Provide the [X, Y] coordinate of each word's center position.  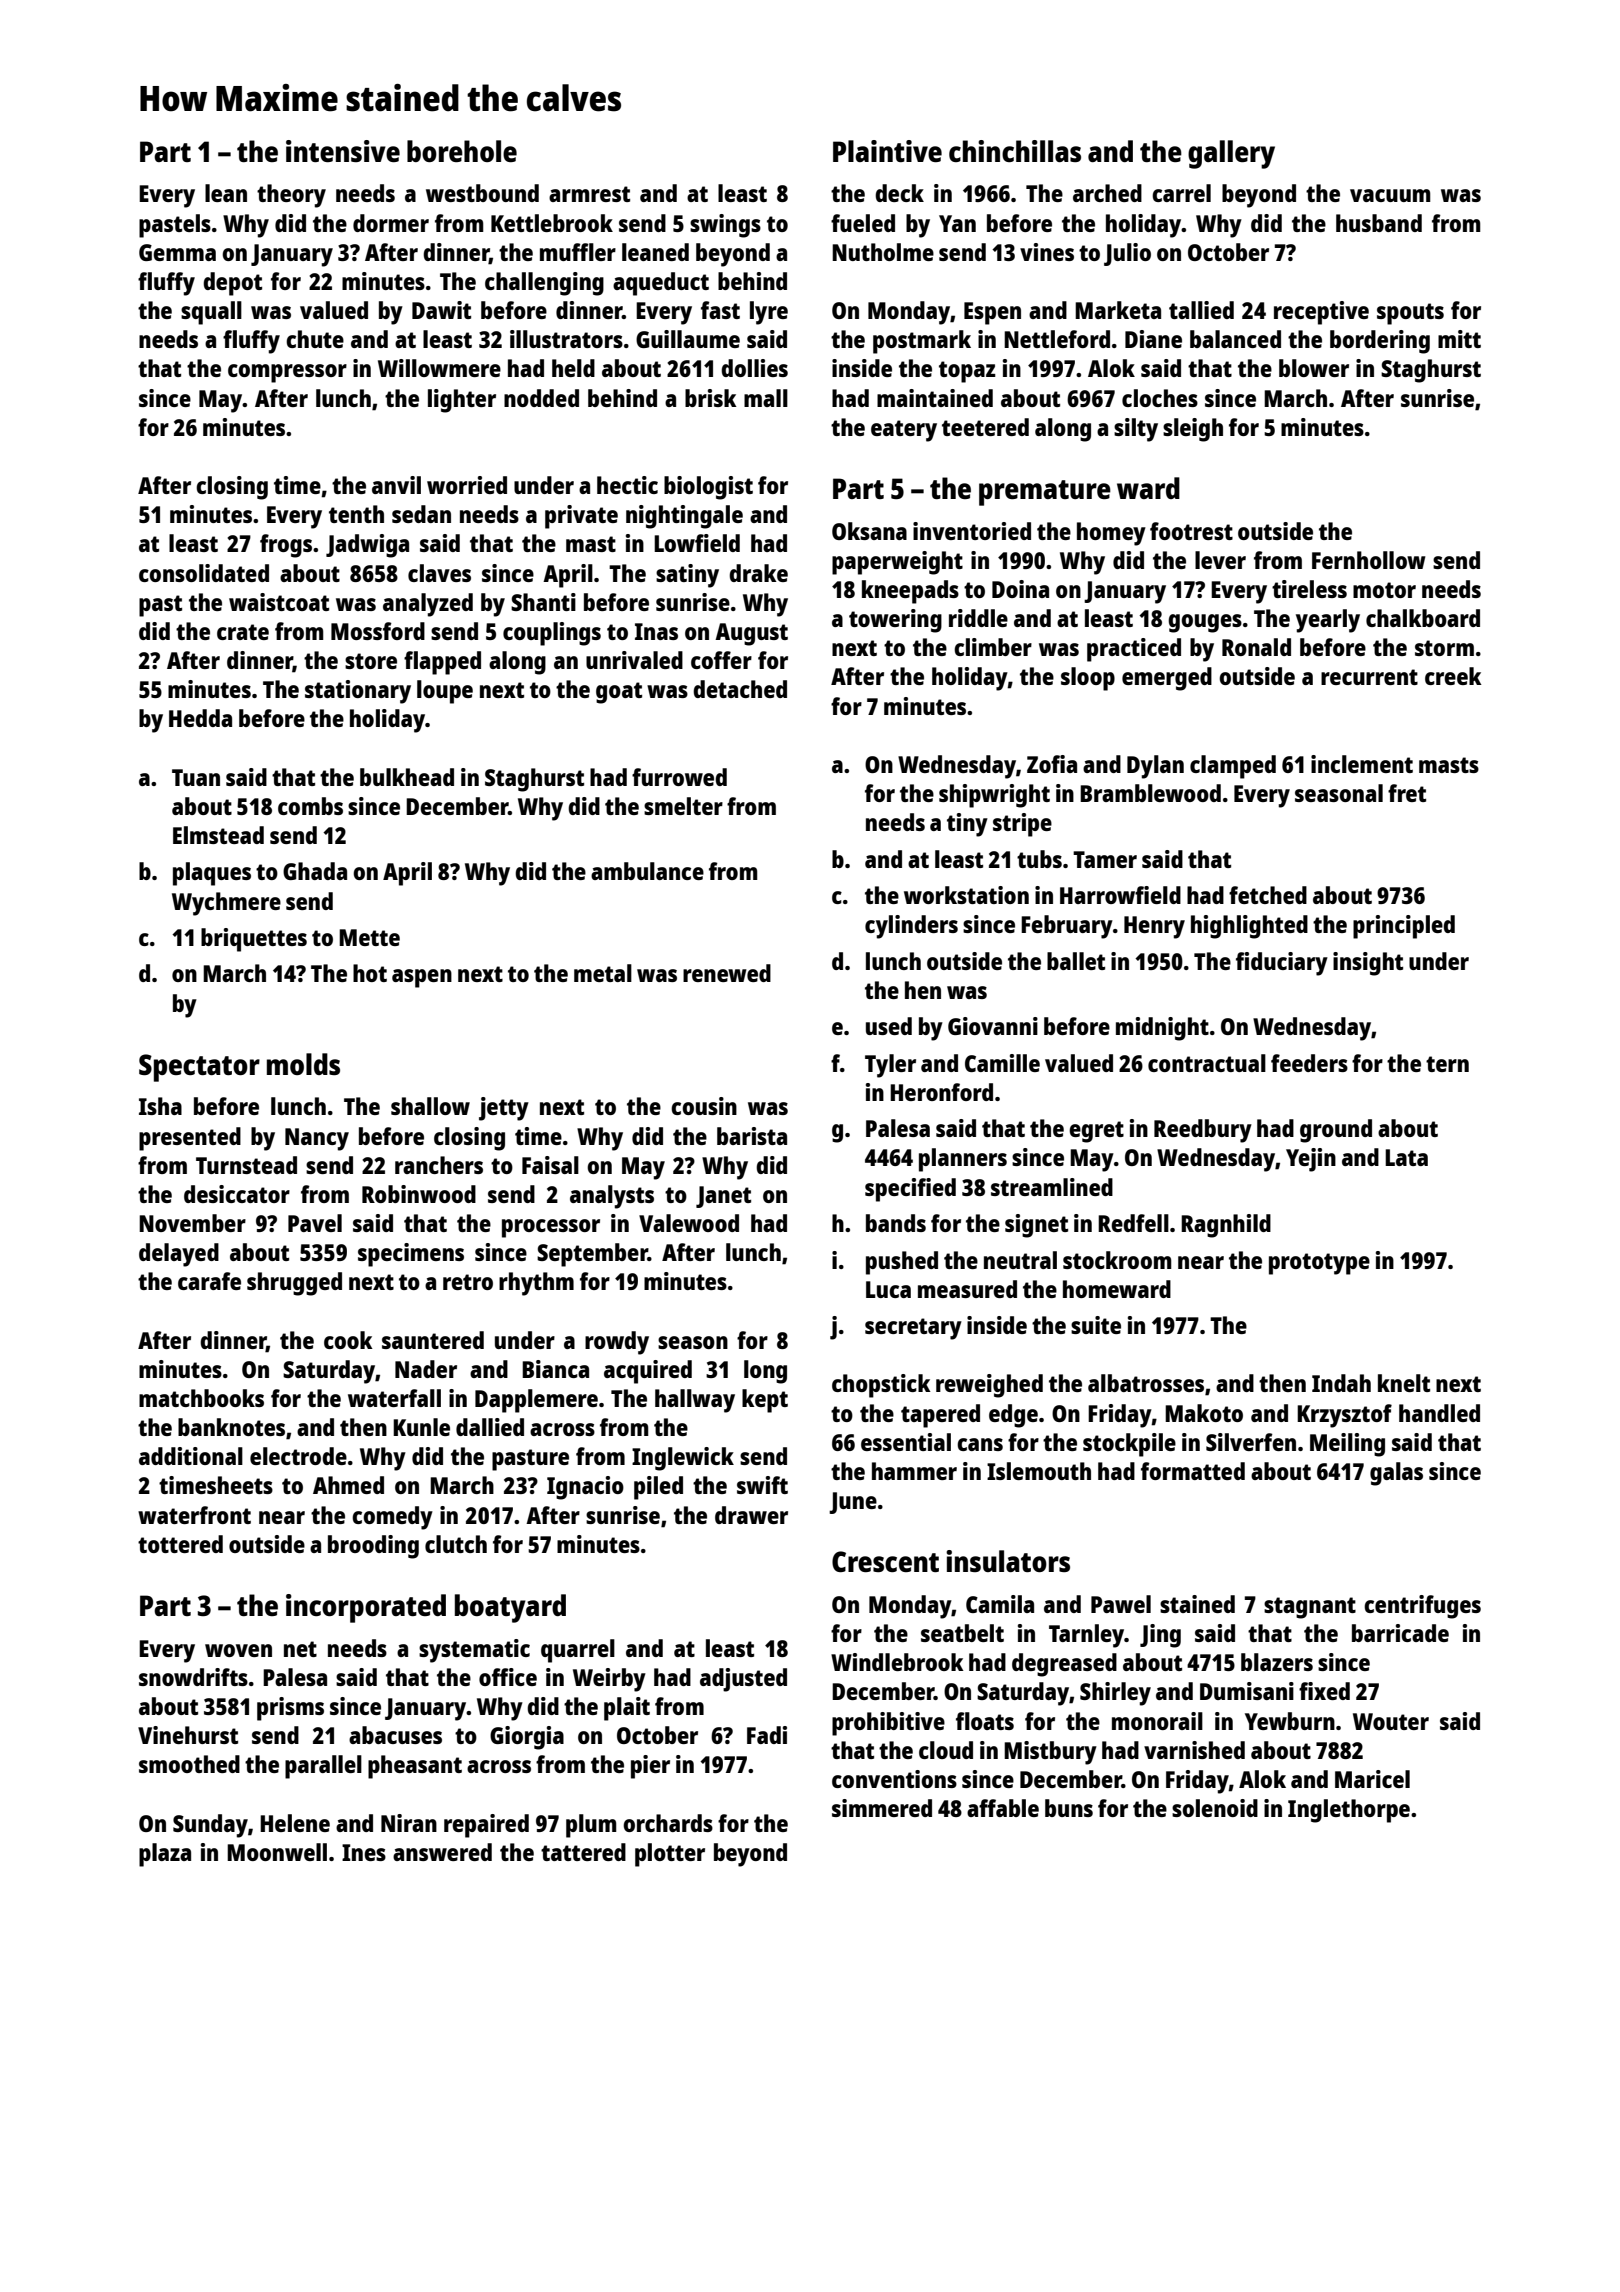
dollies [754, 368]
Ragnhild [1226, 1226]
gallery [1231, 154]
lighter [462, 401]
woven [238, 1650]
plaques [212, 874]
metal [603, 973]
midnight [1162, 1029]
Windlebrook [897, 1662]
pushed [902, 1263]
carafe [209, 1281]
